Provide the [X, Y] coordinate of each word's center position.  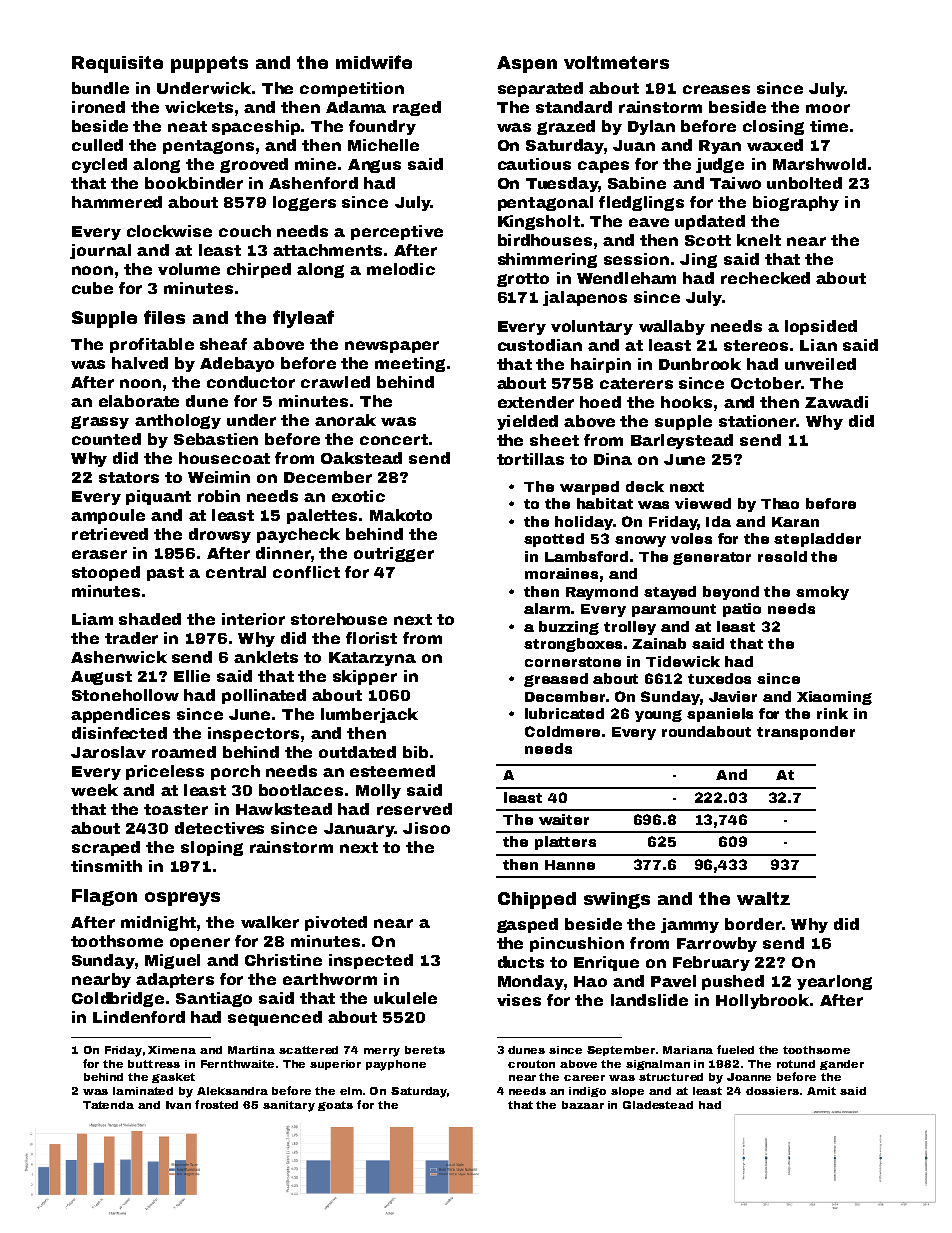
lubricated [564, 713]
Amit [821, 1091]
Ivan [178, 1105]
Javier [733, 696]
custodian [540, 345]
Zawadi [836, 402]
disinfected [119, 733]
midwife [374, 62]
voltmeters [616, 62]
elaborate [139, 401]
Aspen [527, 64]
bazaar [583, 1105]
